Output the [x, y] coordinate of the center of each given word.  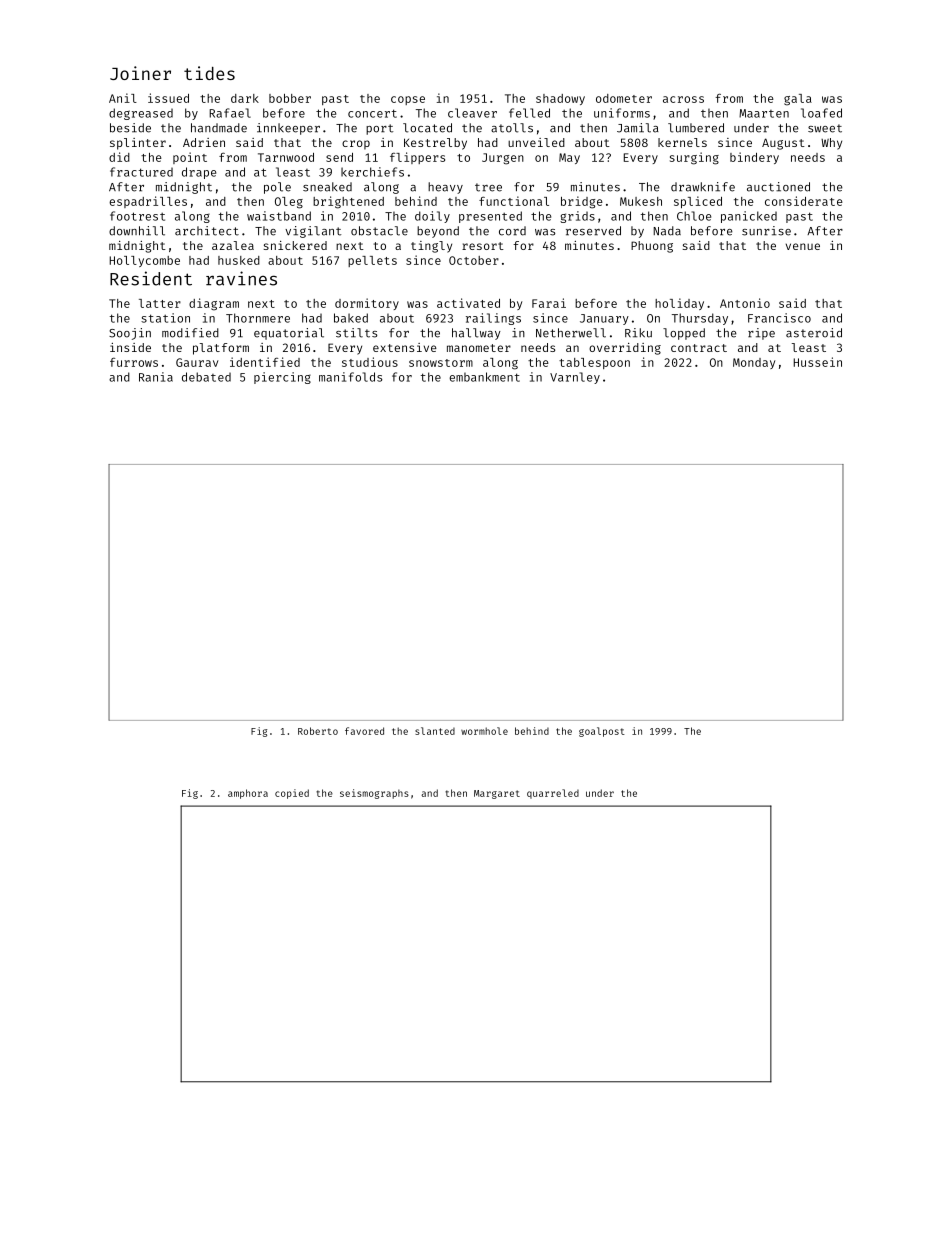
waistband [279, 216]
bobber [290, 98]
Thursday [700, 319]
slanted [435, 731]
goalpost [602, 732]
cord [512, 231]
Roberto [318, 731]
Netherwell [571, 333]
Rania [156, 377]
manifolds [350, 377]
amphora [248, 794]
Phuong [652, 247]
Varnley [575, 378]
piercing [282, 378]
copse [408, 100]
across [683, 99]
